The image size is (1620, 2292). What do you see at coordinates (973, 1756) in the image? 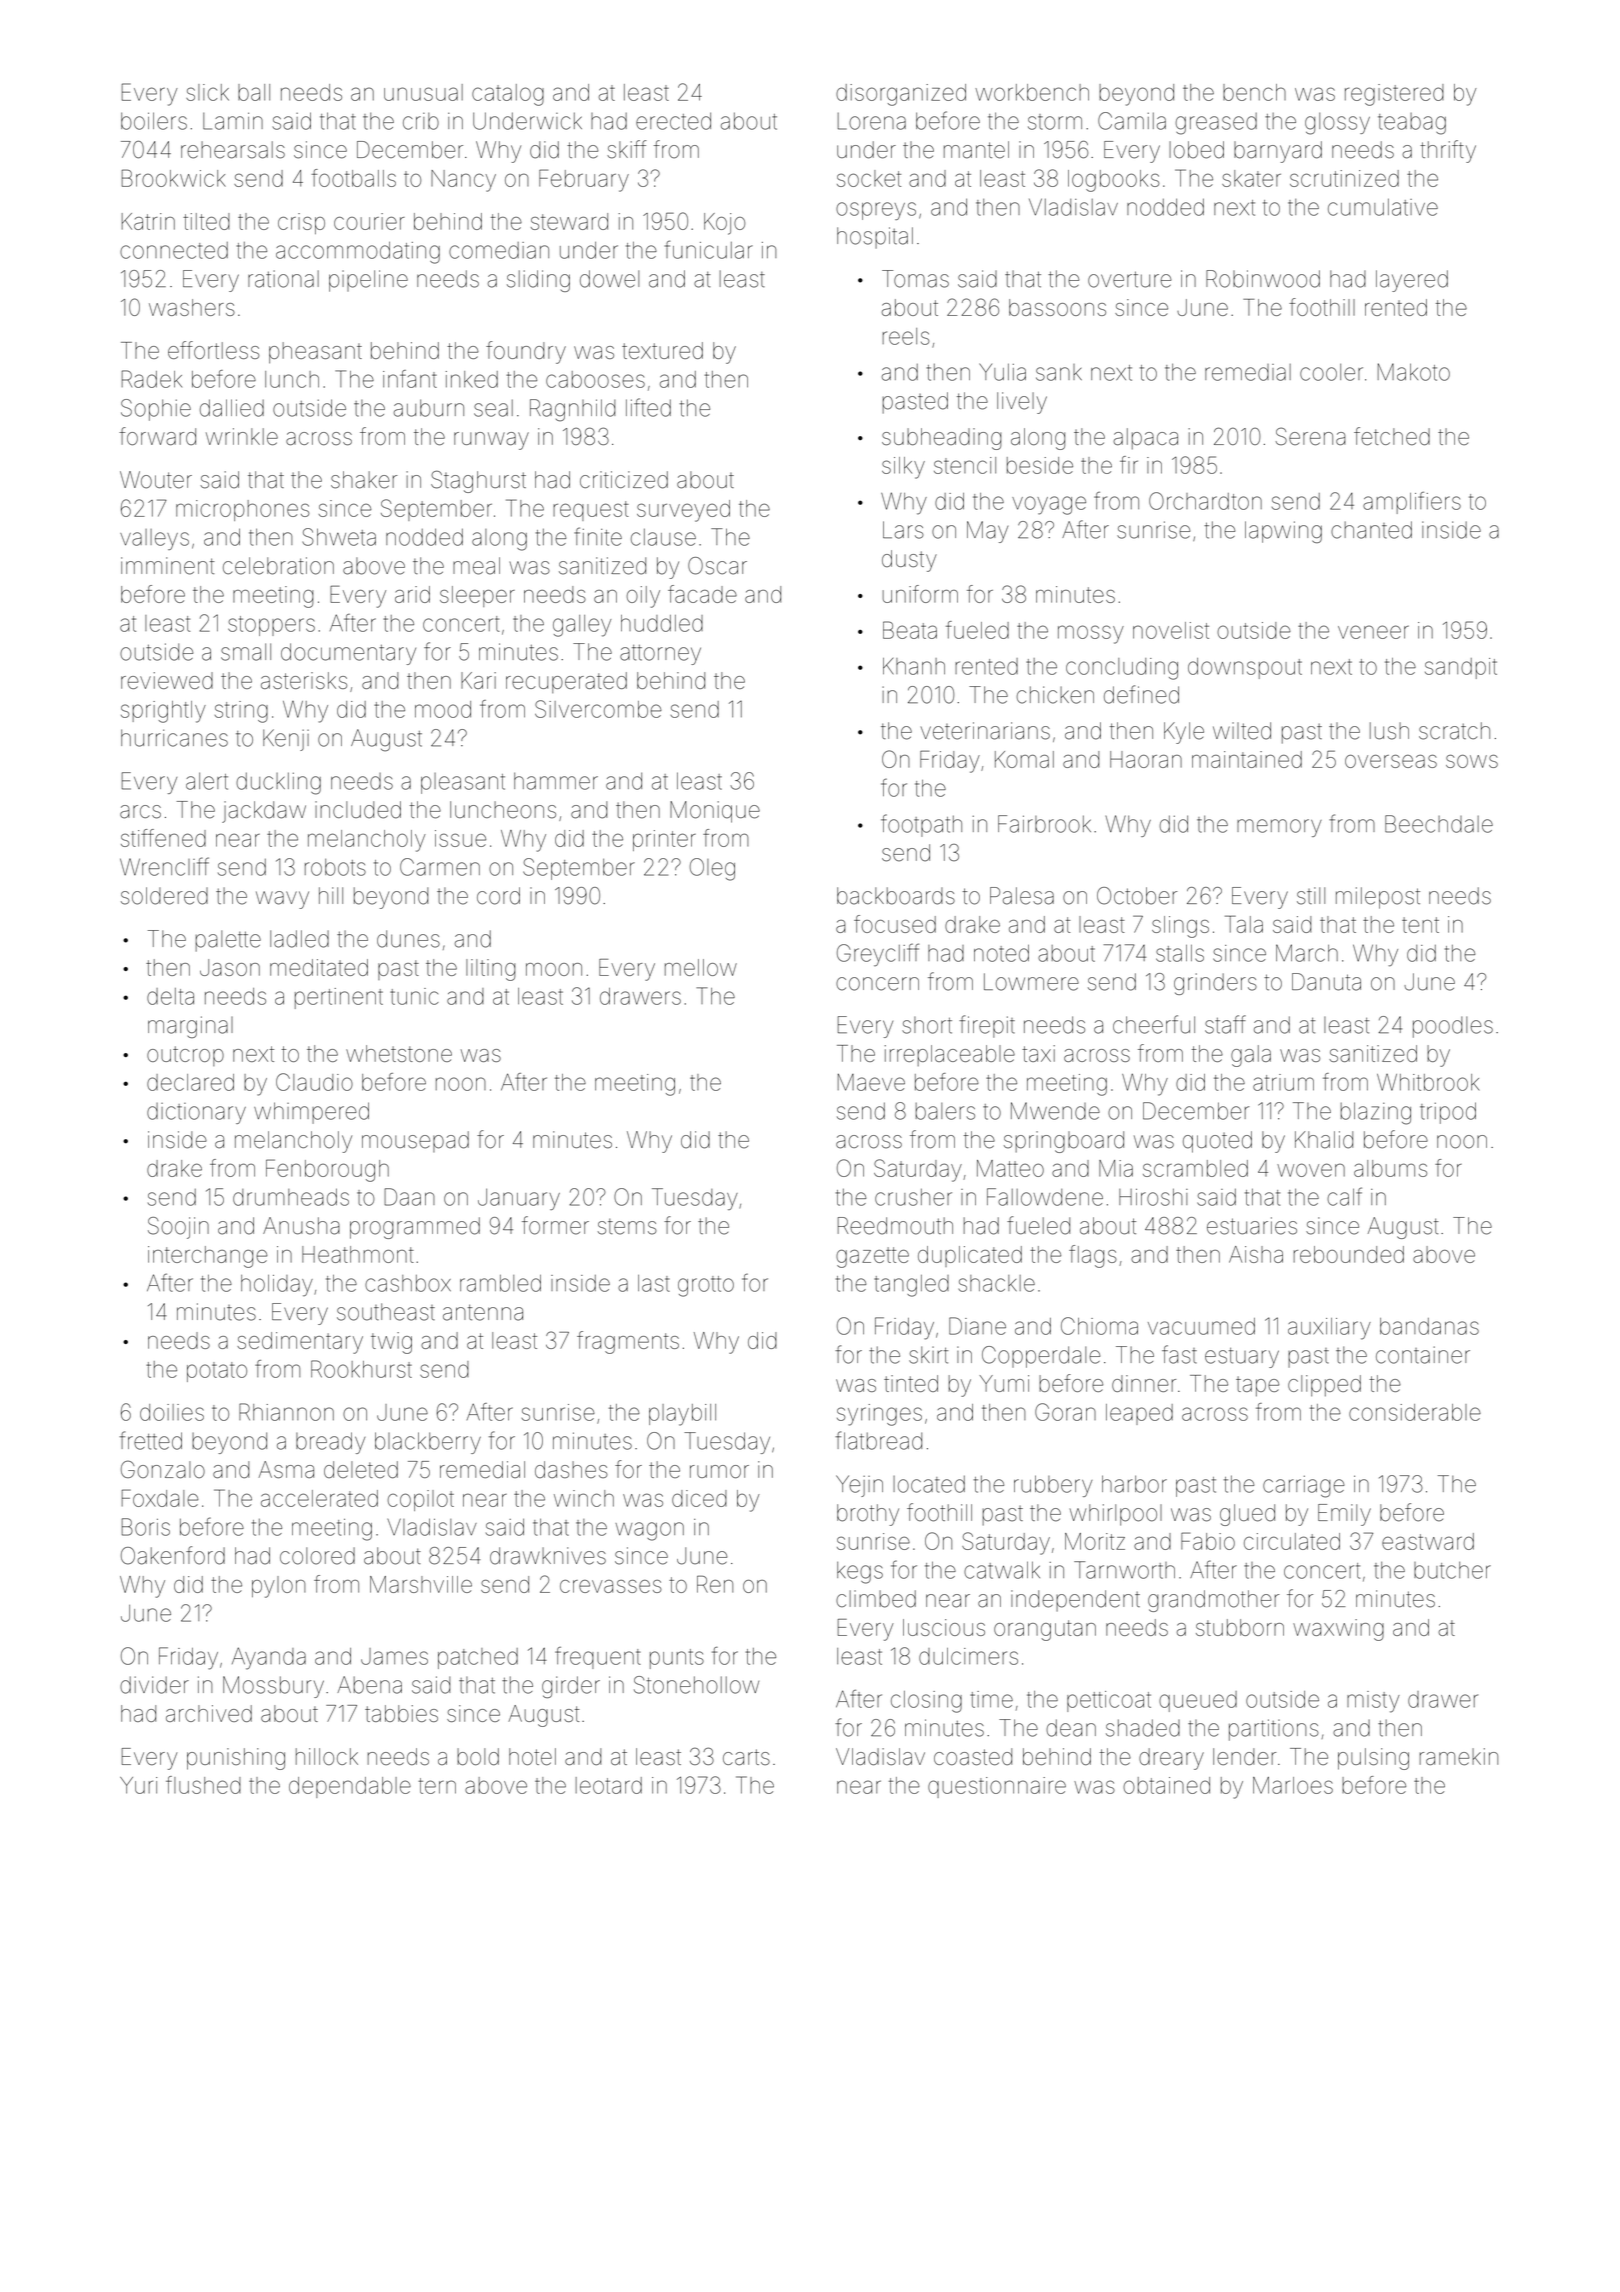
I see `coasted` at bounding box center [973, 1756].
